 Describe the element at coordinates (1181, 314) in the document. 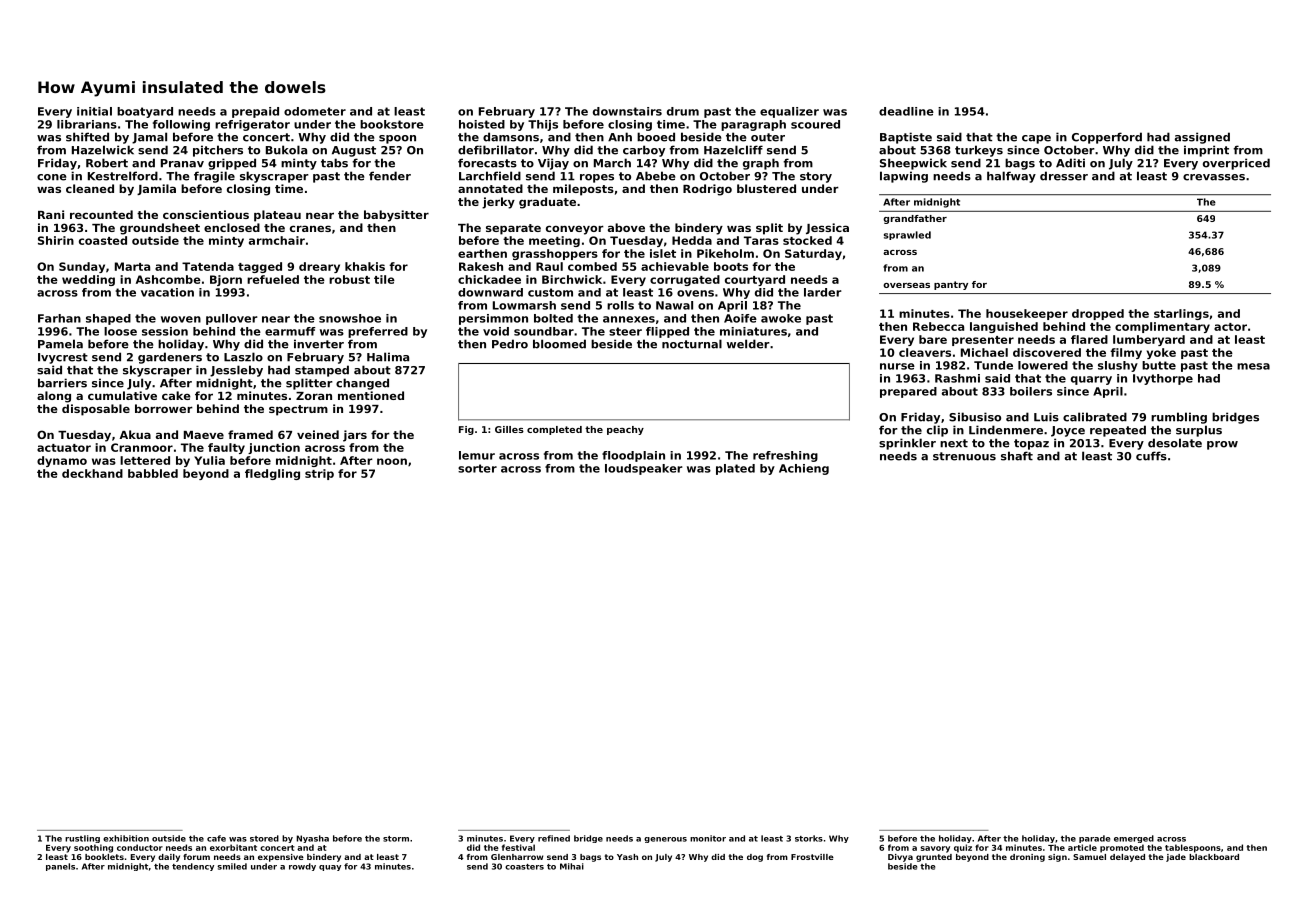

I see `starlings` at that location.
